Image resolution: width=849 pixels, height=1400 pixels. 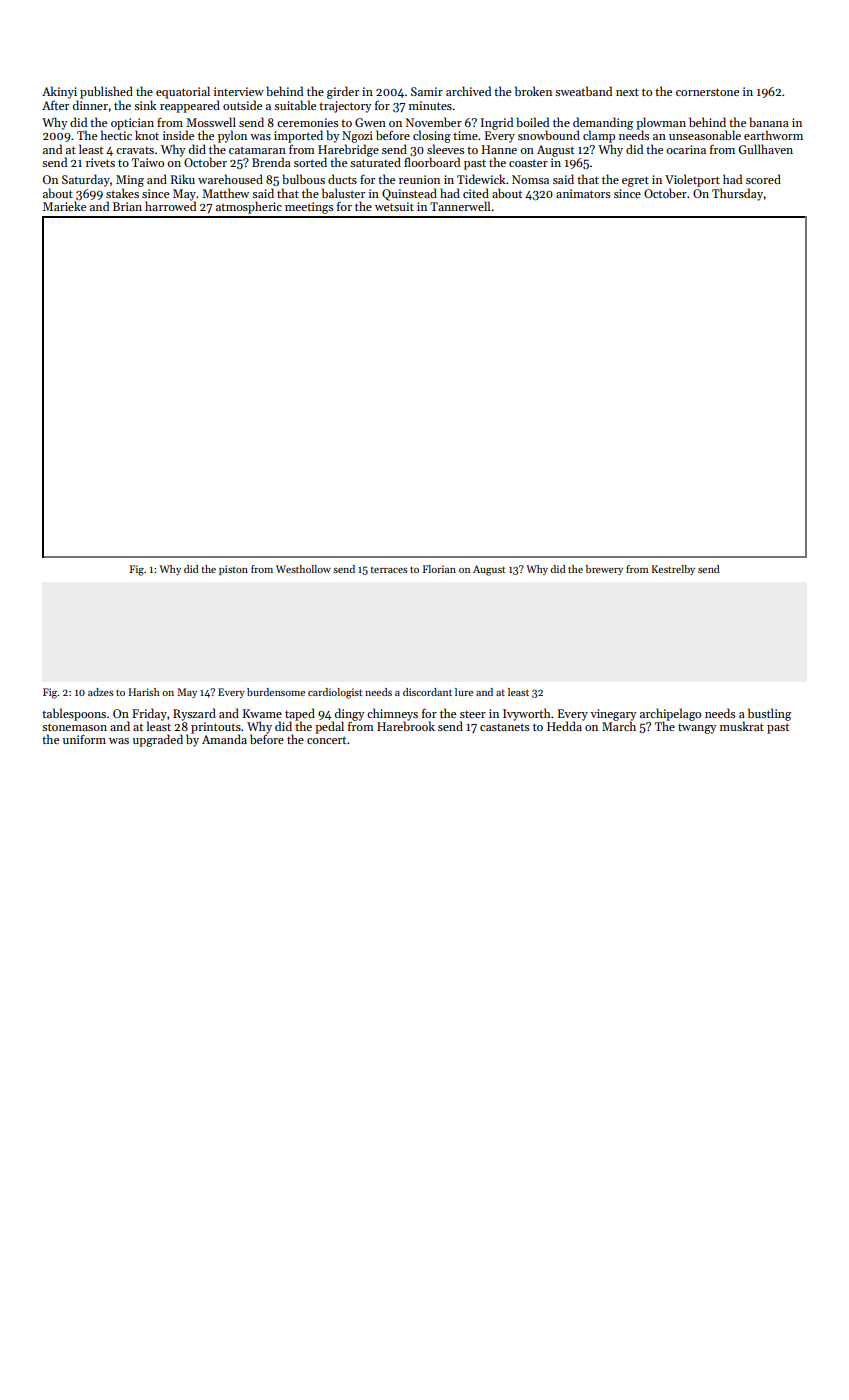 I want to click on broken, so click(x=533, y=91).
